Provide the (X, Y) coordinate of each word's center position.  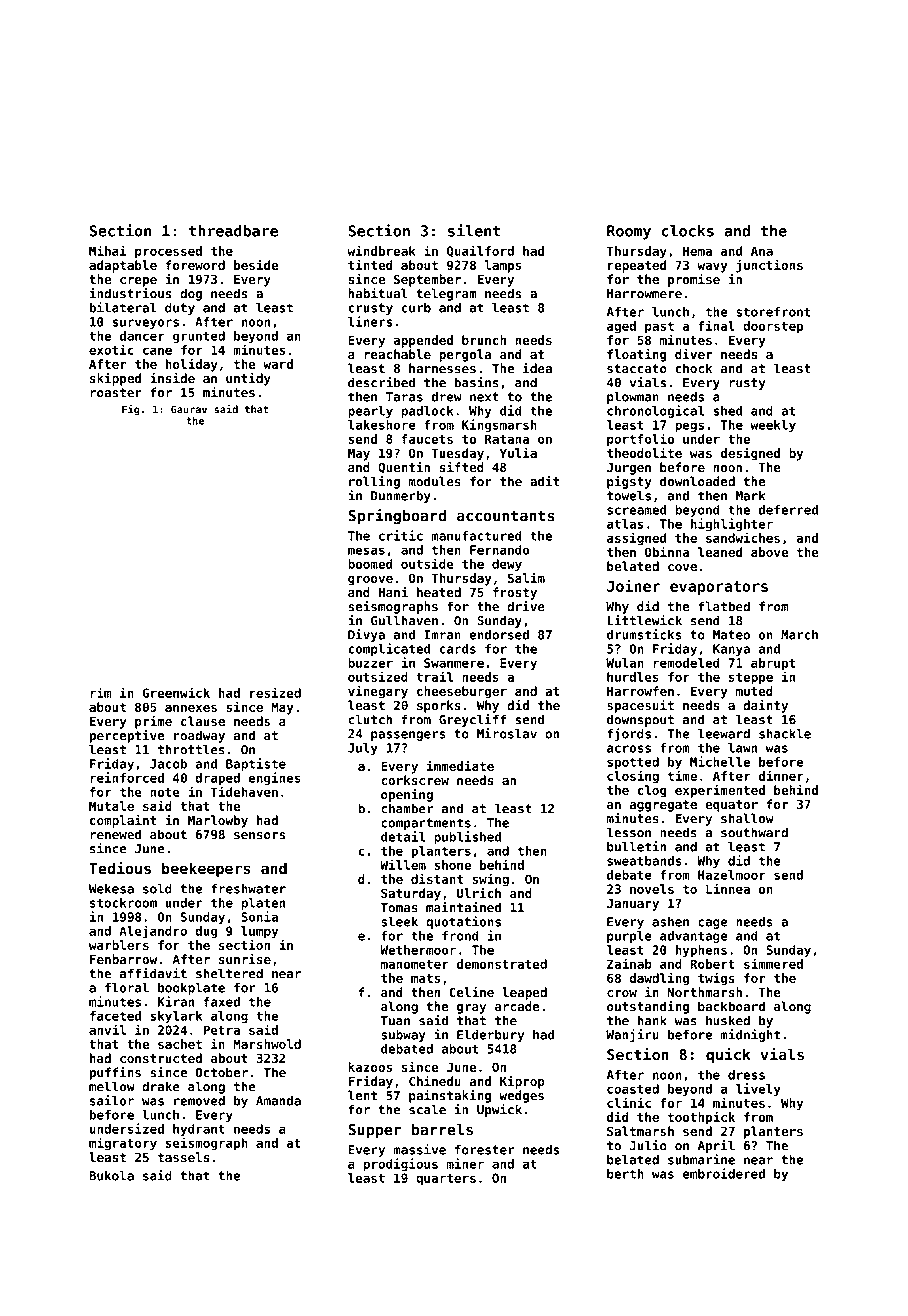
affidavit (153, 973)
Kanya (731, 650)
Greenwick (176, 692)
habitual (378, 293)
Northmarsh (705, 992)
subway (403, 1035)
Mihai (108, 250)
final (716, 325)
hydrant (199, 1130)
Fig (131, 410)
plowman (633, 397)
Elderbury (490, 1035)
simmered (773, 963)
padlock (427, 412)
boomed (370, 564)
